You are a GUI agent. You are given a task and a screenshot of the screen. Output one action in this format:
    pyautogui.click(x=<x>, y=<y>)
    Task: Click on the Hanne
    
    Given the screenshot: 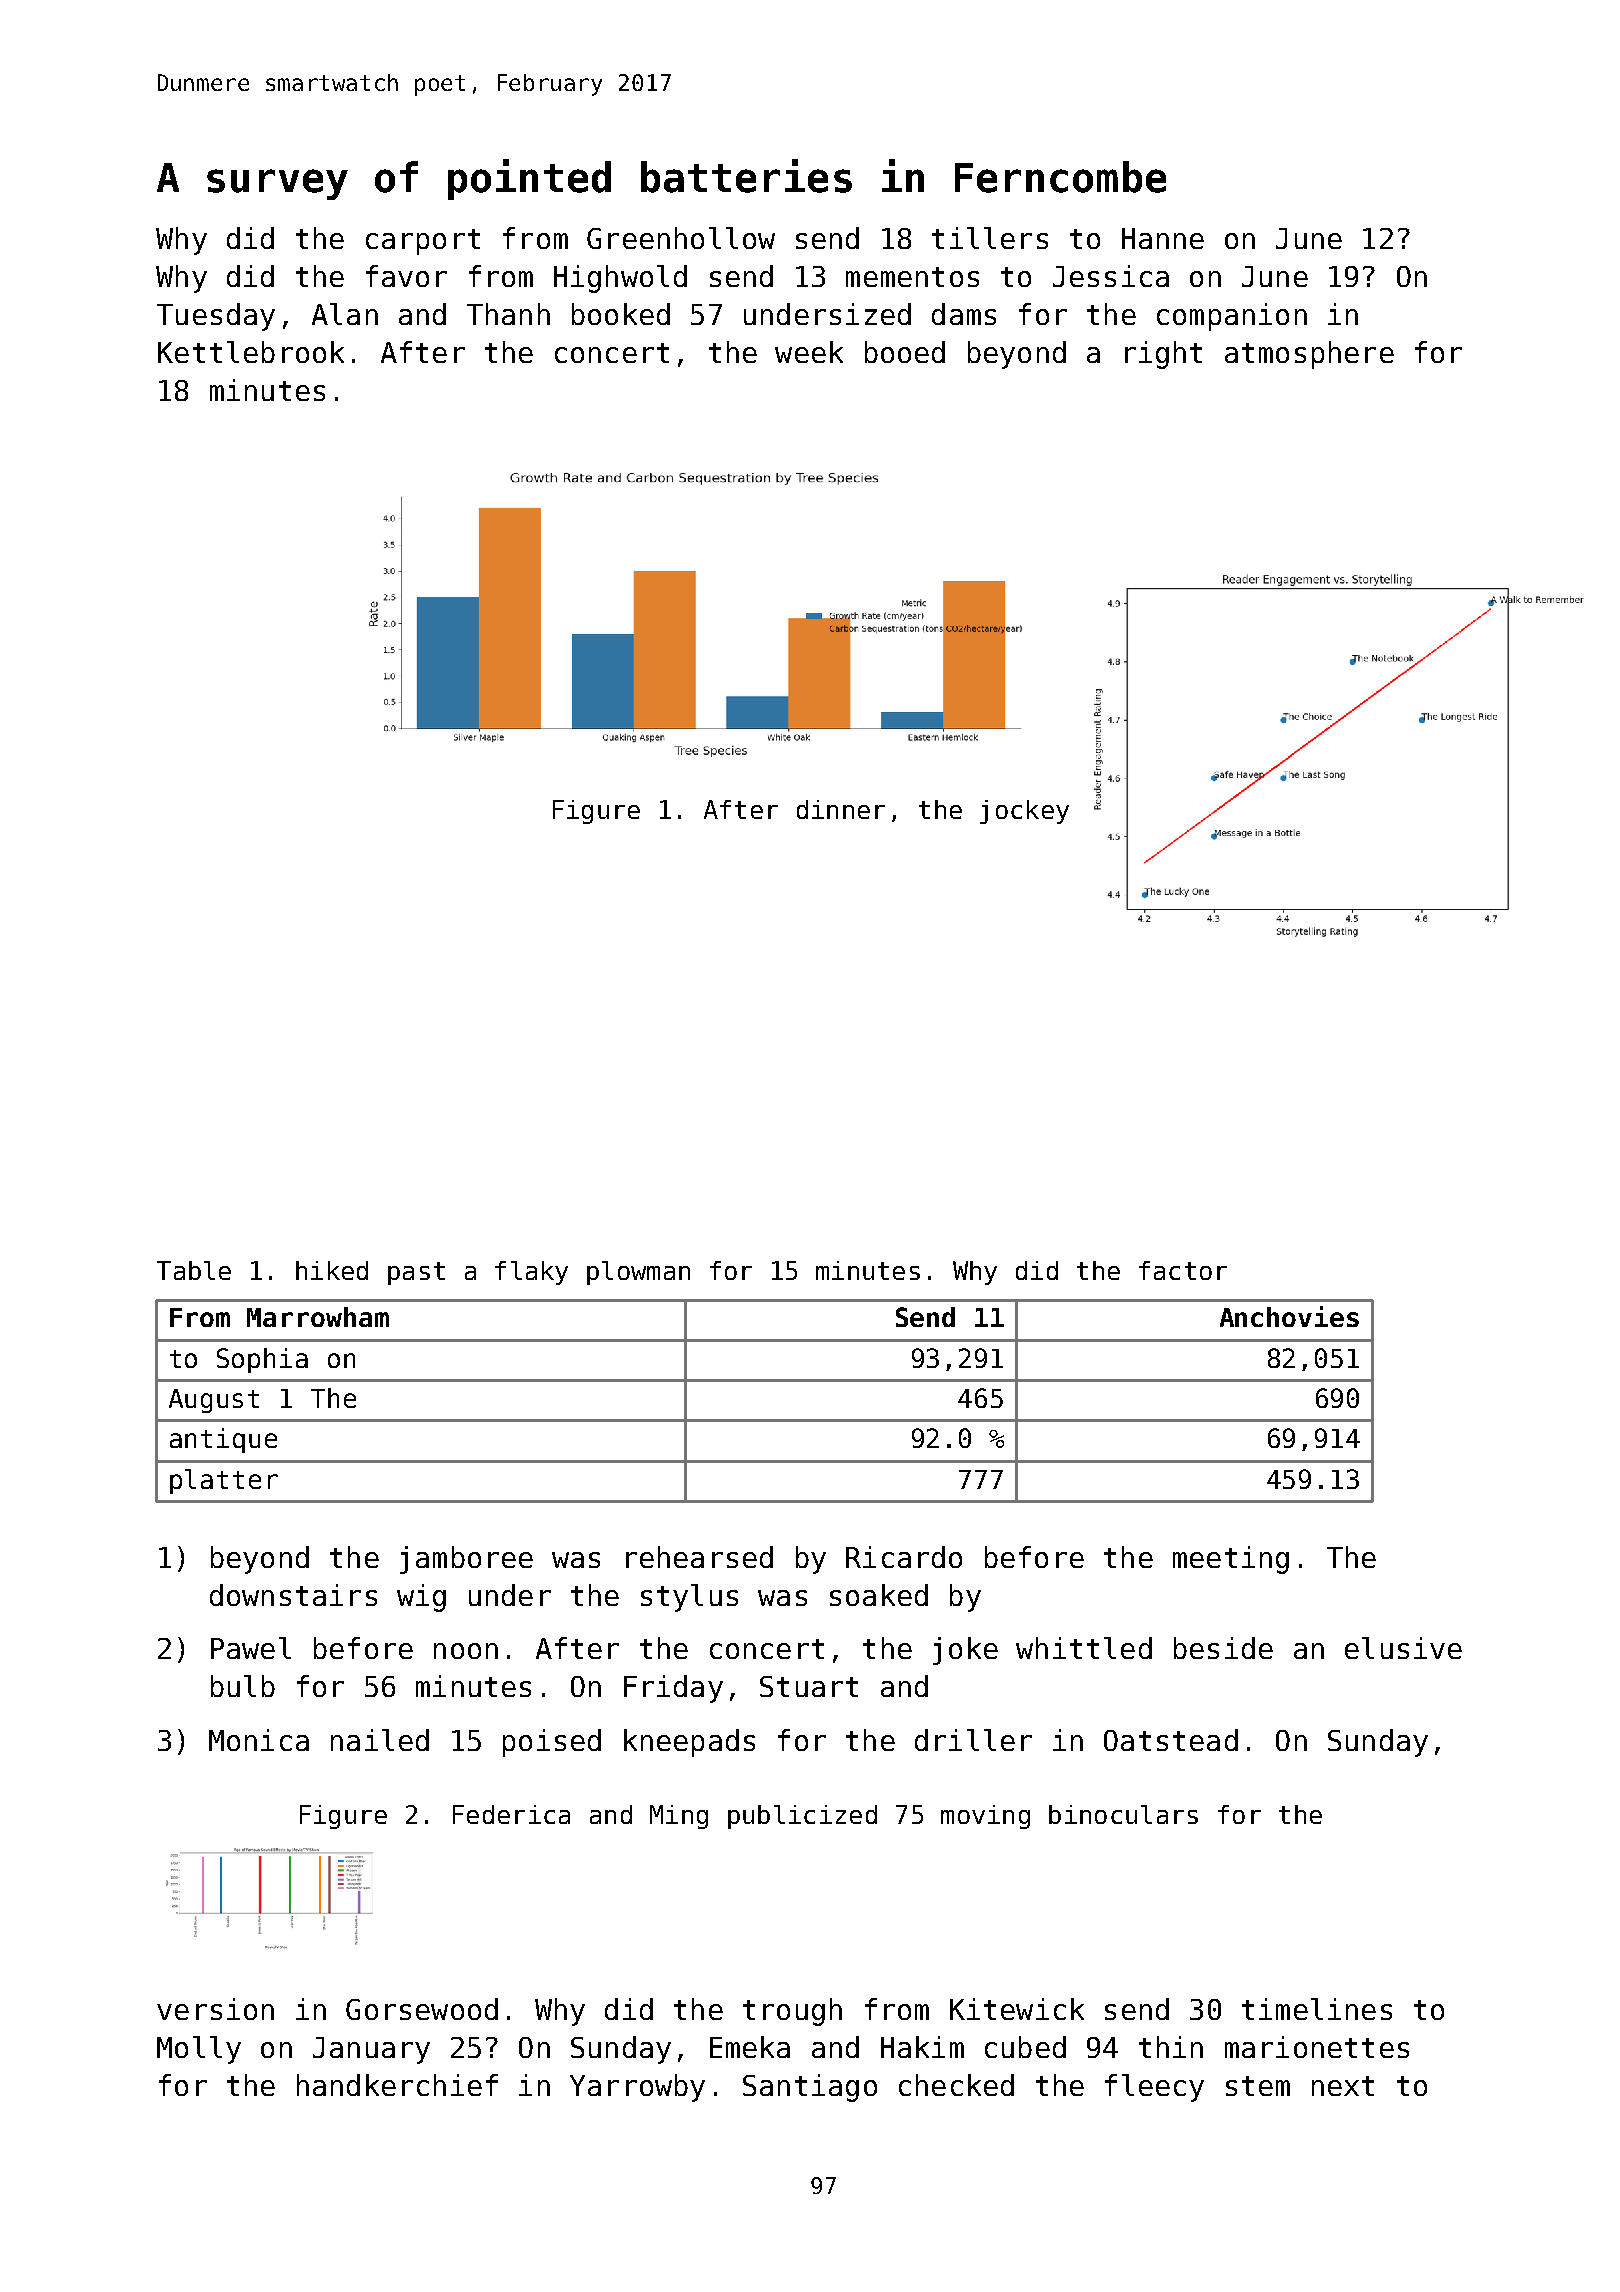 What is the action you would take?
    pyautogui.click(x=1163, y=238)
